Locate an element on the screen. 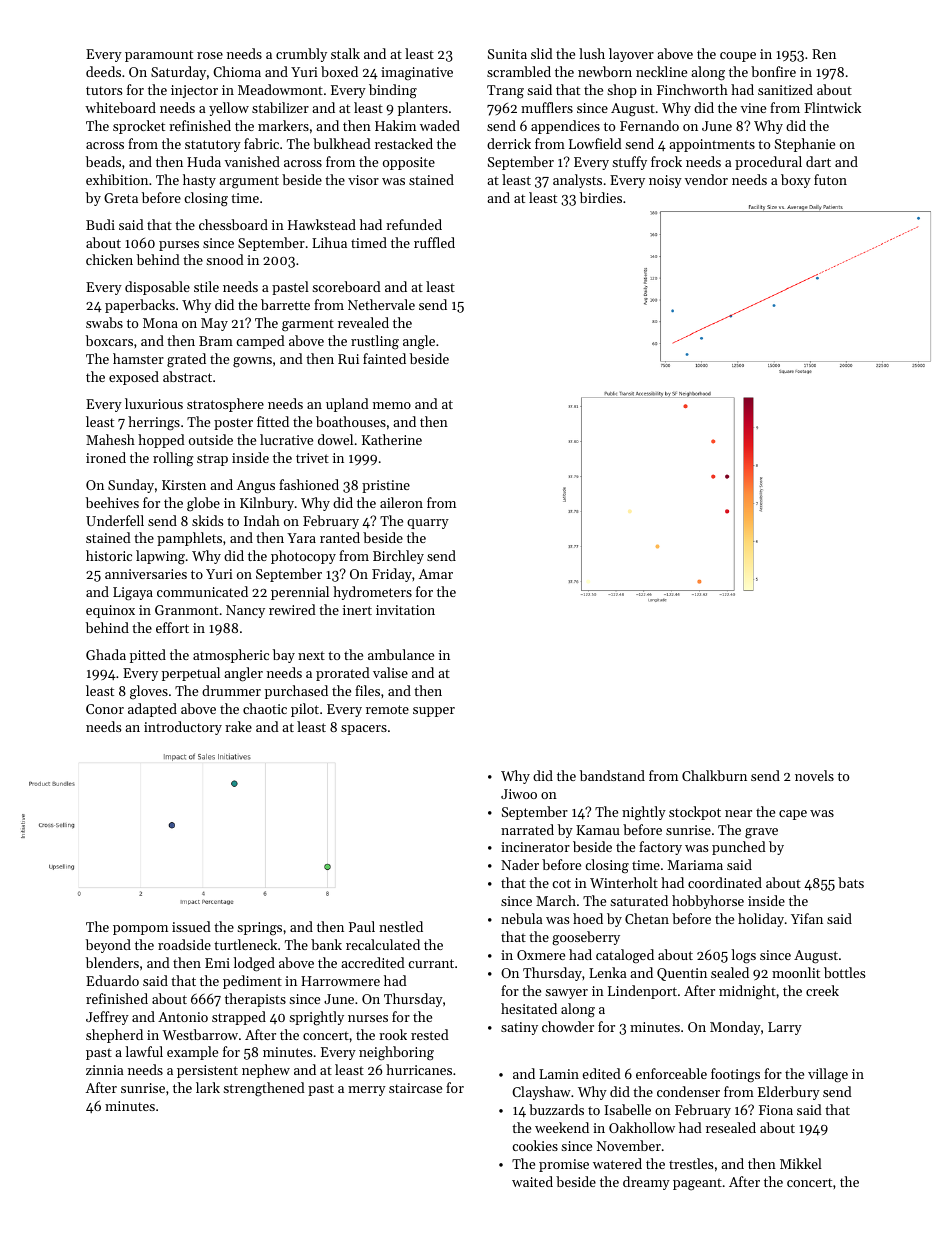 The height and width of the screenshot is (1233, 952). nephew is located at coordinates (266, 1071).
